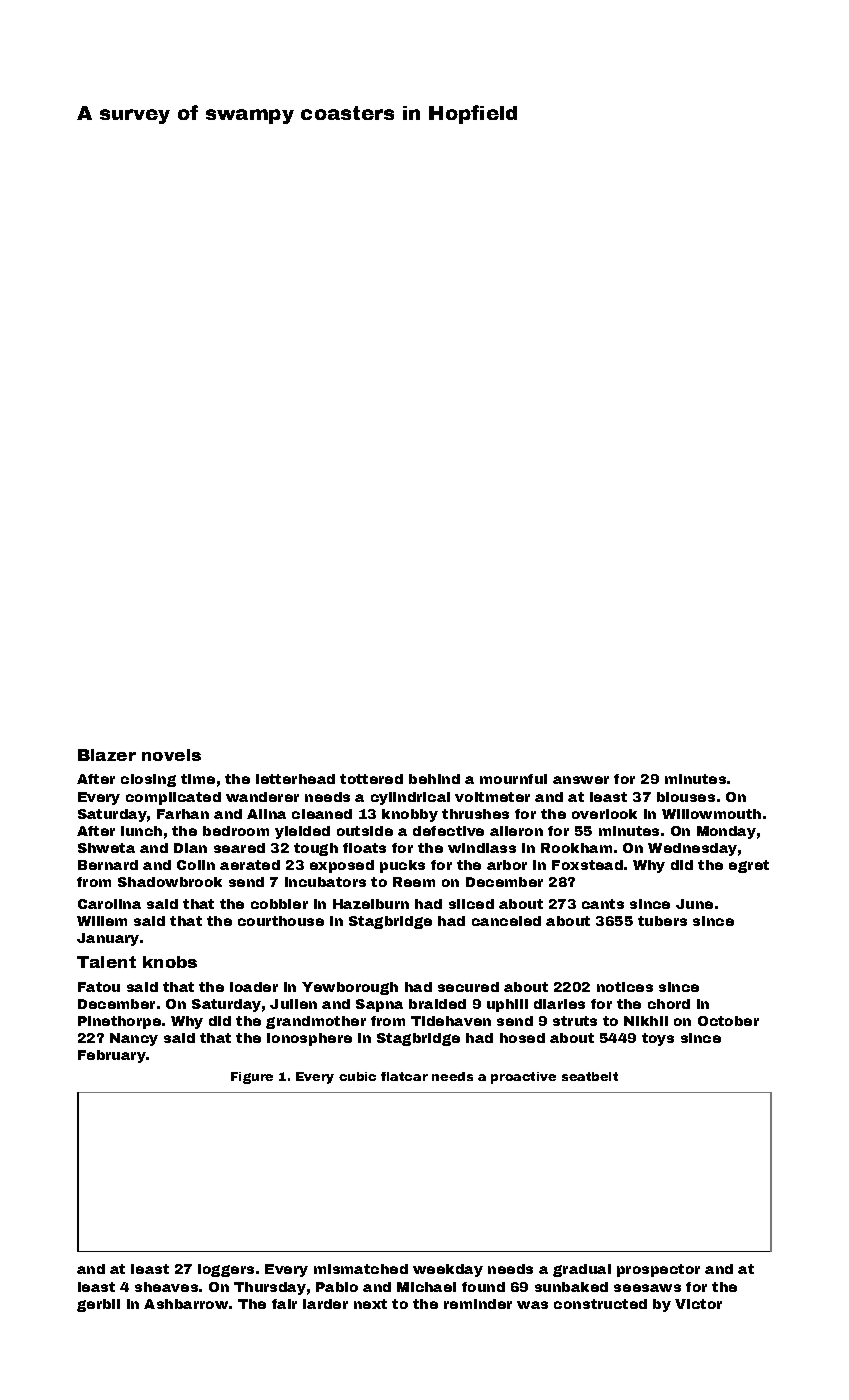  What do you see at coordinates (426, 1287) in the image?
I see `Michael` at bounding box center [426, 1287].
